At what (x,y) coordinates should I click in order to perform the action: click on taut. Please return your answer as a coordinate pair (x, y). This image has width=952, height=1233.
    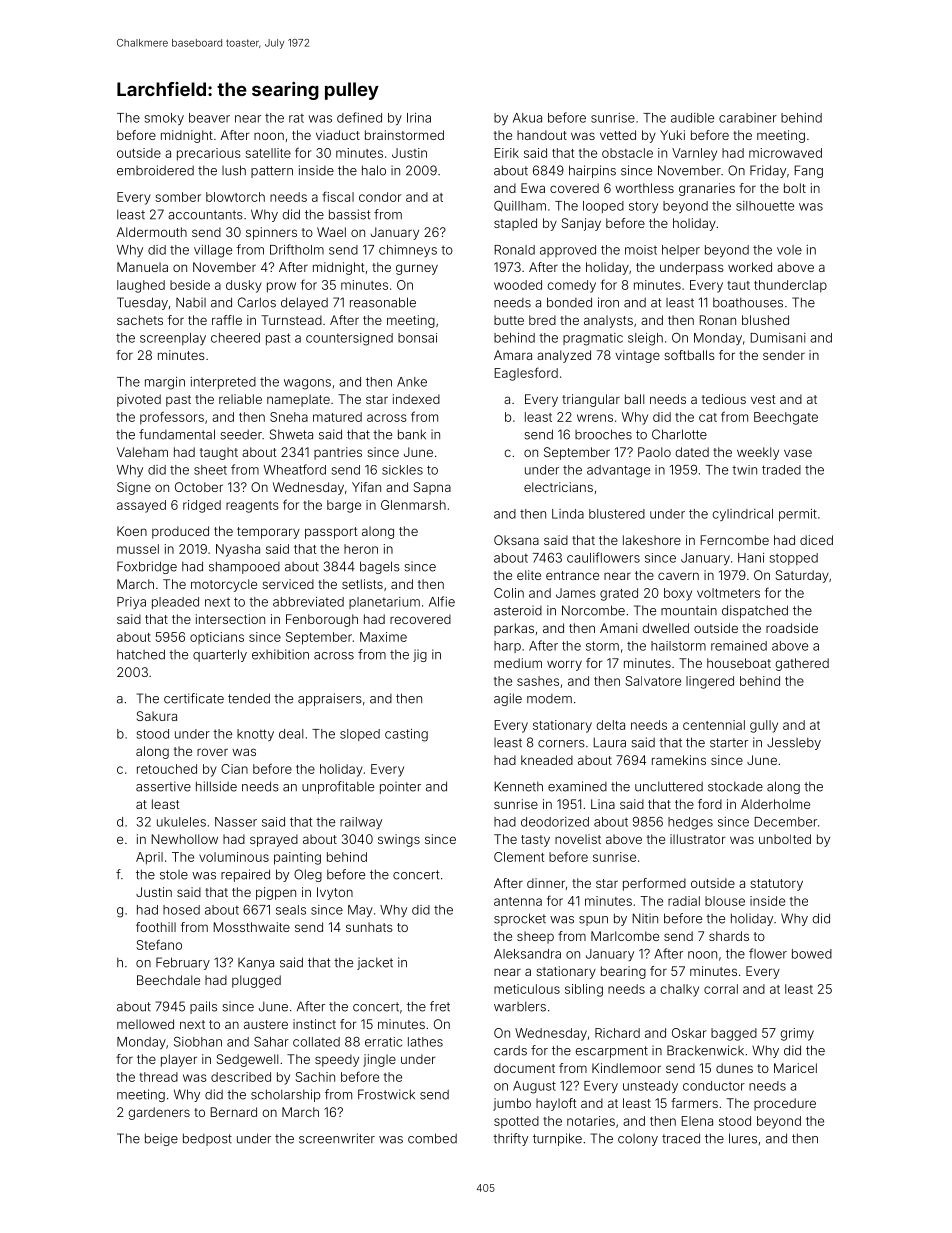
    Looking at the image, I should click on (738, 285).
